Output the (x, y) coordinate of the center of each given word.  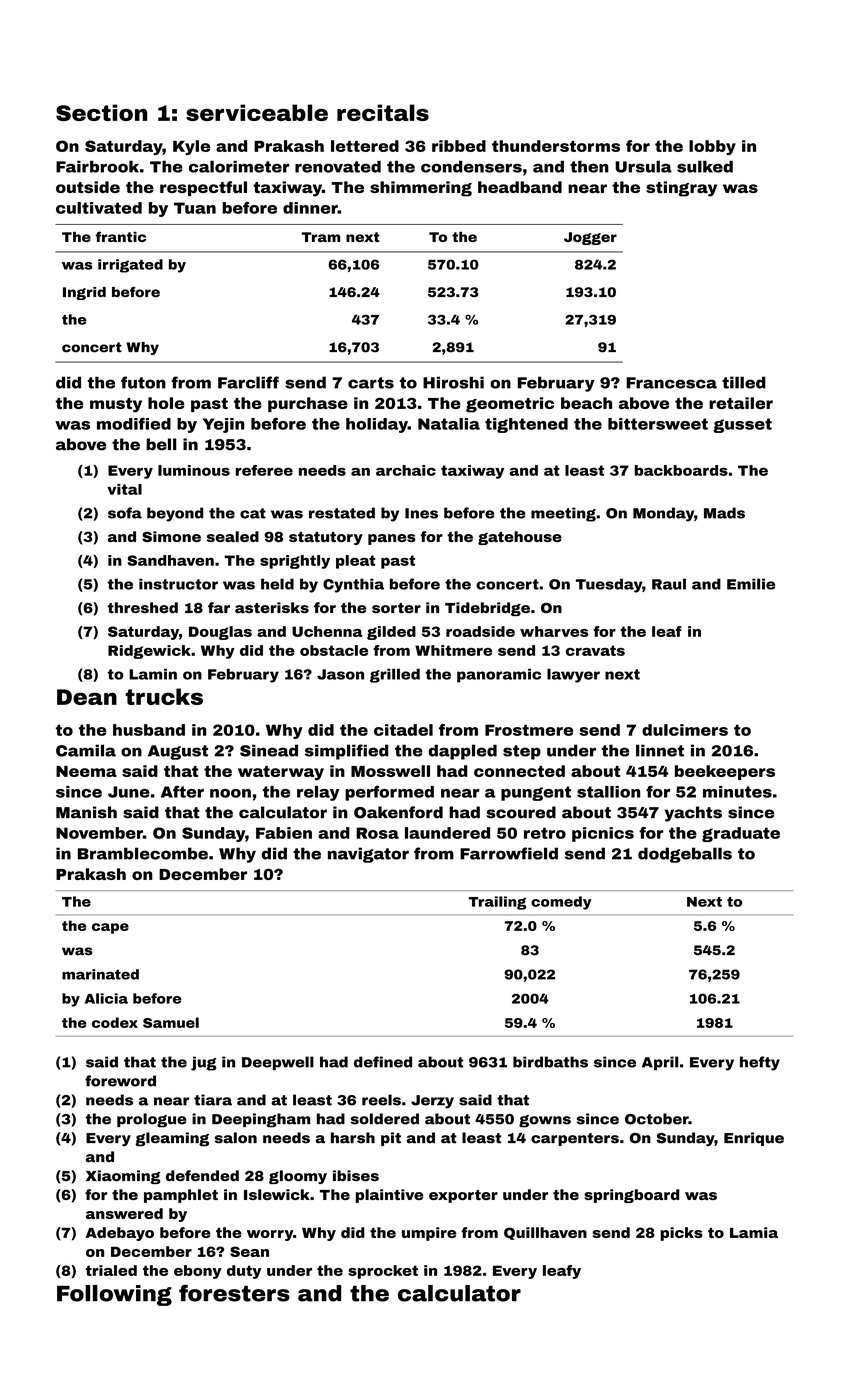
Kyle (191, 147)
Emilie (751, 584)
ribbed (459, 146)
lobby (712, 147)
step (522, 752)
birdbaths (550, 1062)
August (178, 752)
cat (253, 513)
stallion (608, 792)
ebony (198, 1272)
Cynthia (353, 585)
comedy (561, 903)
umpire (429, 1234)
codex (115, 1022)
